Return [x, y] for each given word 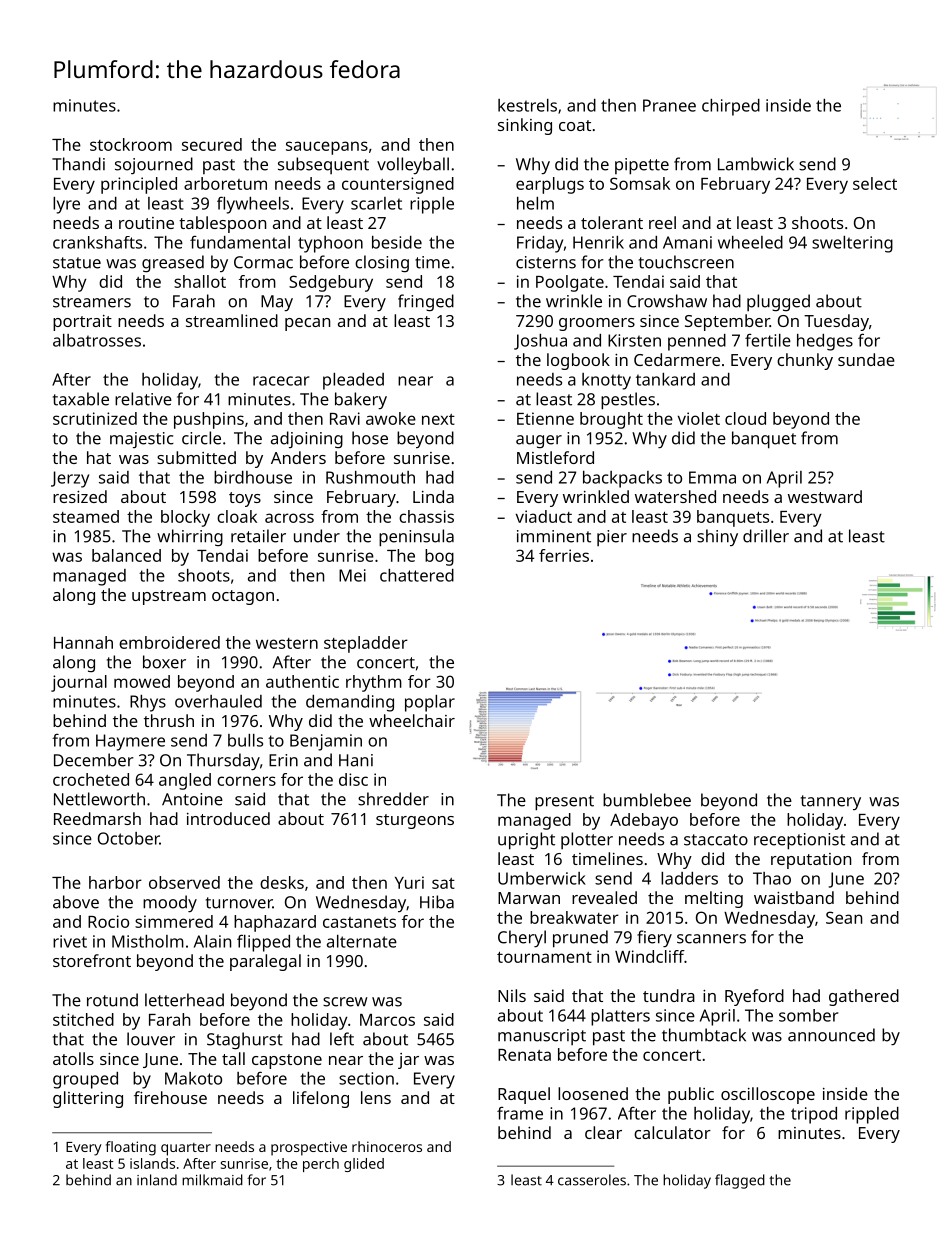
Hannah [83, 642]
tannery [831, 802]
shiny [717, 537]
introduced [228, 818]
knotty [606, 381]
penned [697, 342]
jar [408, 1061]
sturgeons [415, 821]
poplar [430, 703]
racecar [281, 381]
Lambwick [756, 164]
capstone [287, 1061]
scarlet [376, 203]
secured [212, 144]
